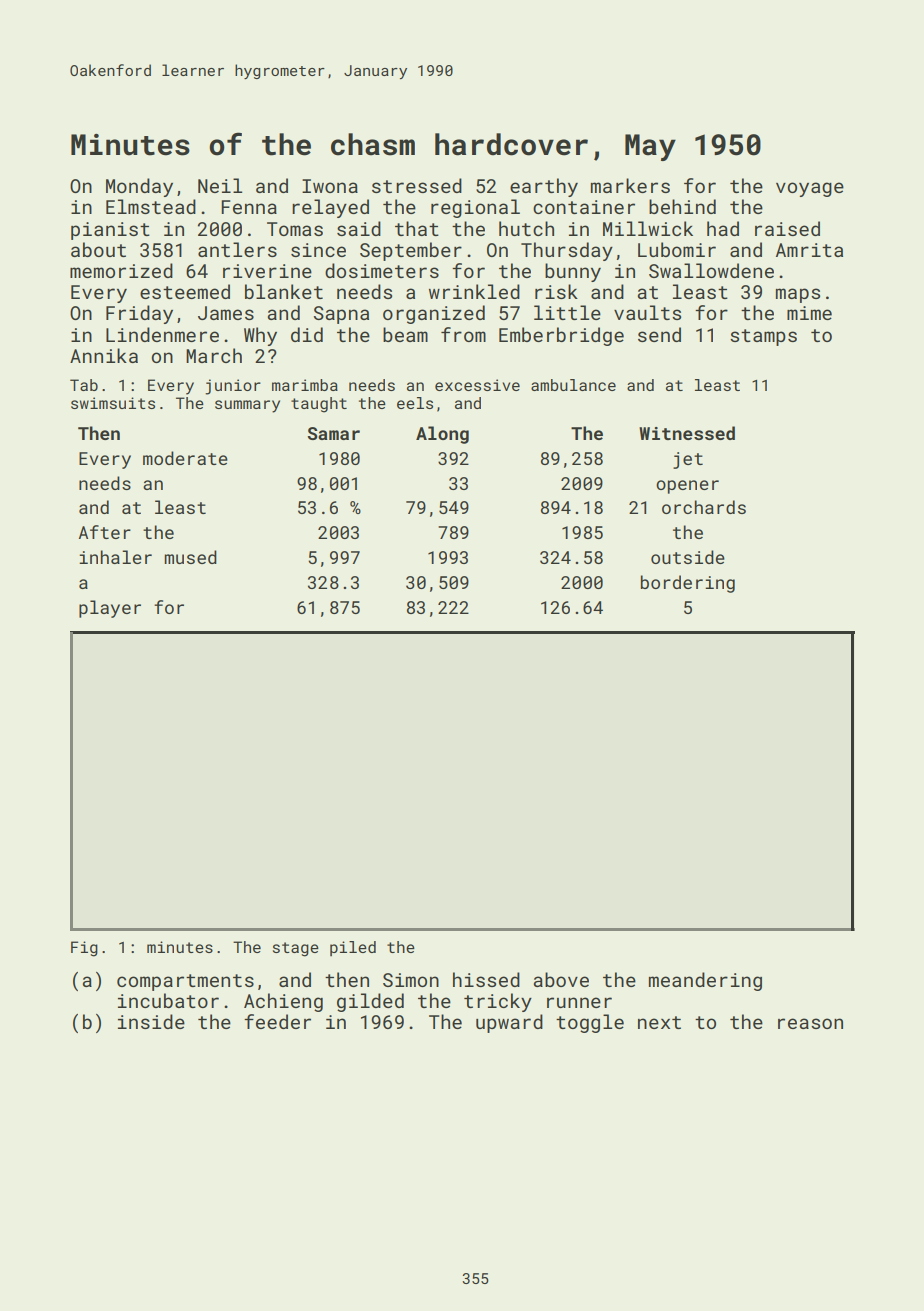 Image resolution: width=924 pixels, height=1311 pixels. I want to click on Witnessed, so click(687, 433).
